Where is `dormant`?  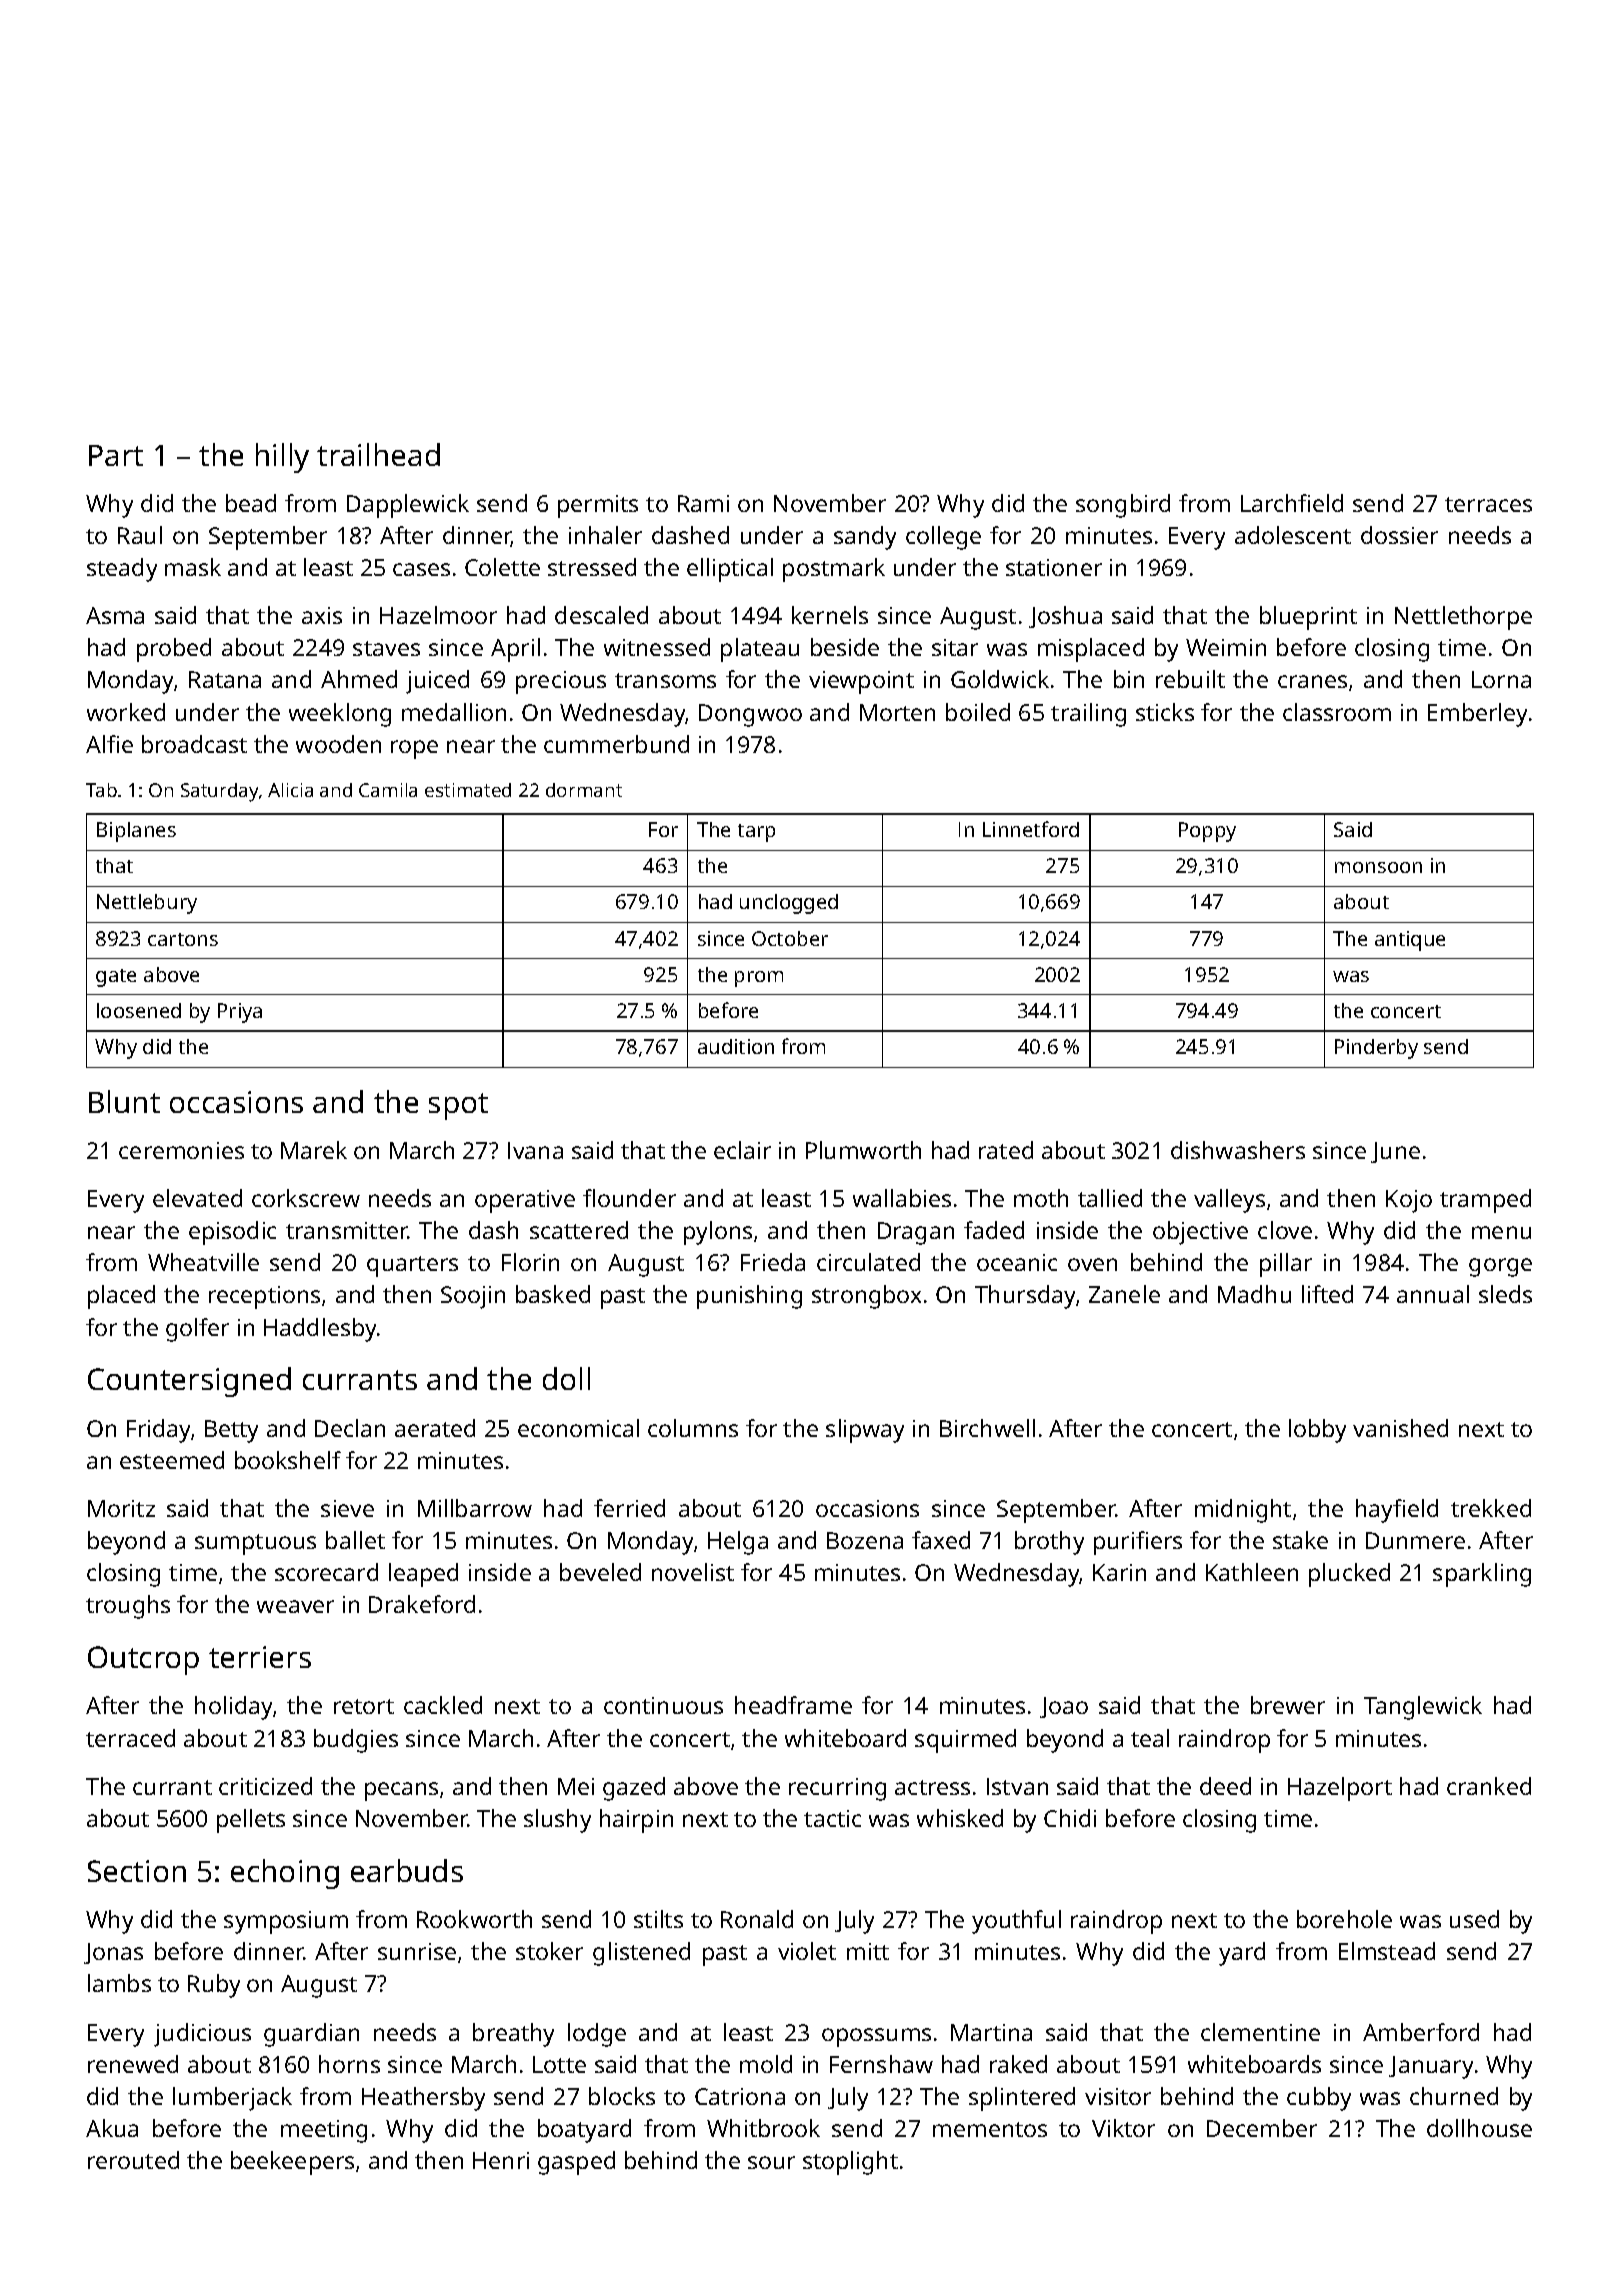 dormant is located at coordinates (584, 790).
